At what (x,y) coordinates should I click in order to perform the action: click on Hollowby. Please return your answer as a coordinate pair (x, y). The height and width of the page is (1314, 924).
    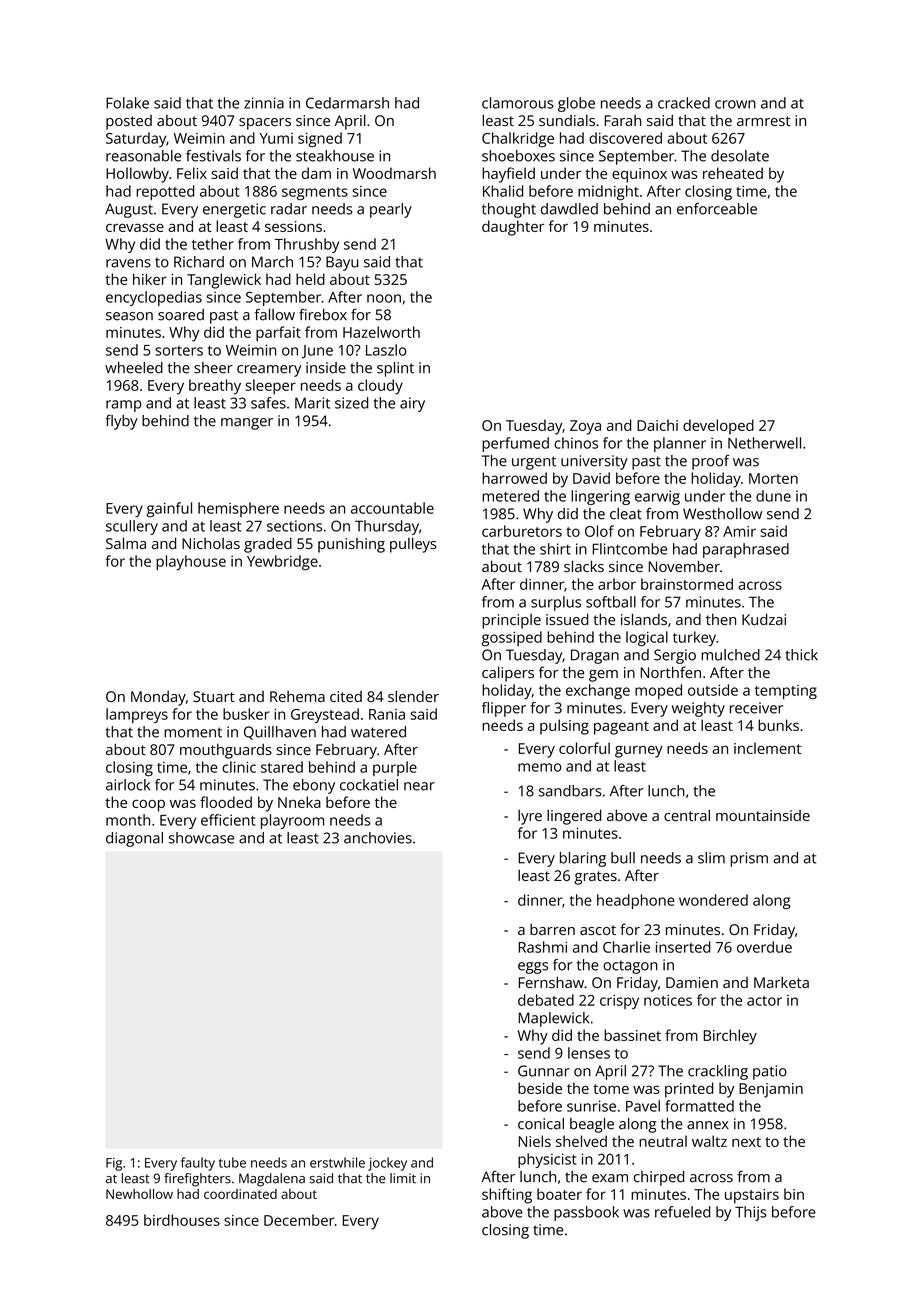
    Looking at the image, I should click on (137, 175).
